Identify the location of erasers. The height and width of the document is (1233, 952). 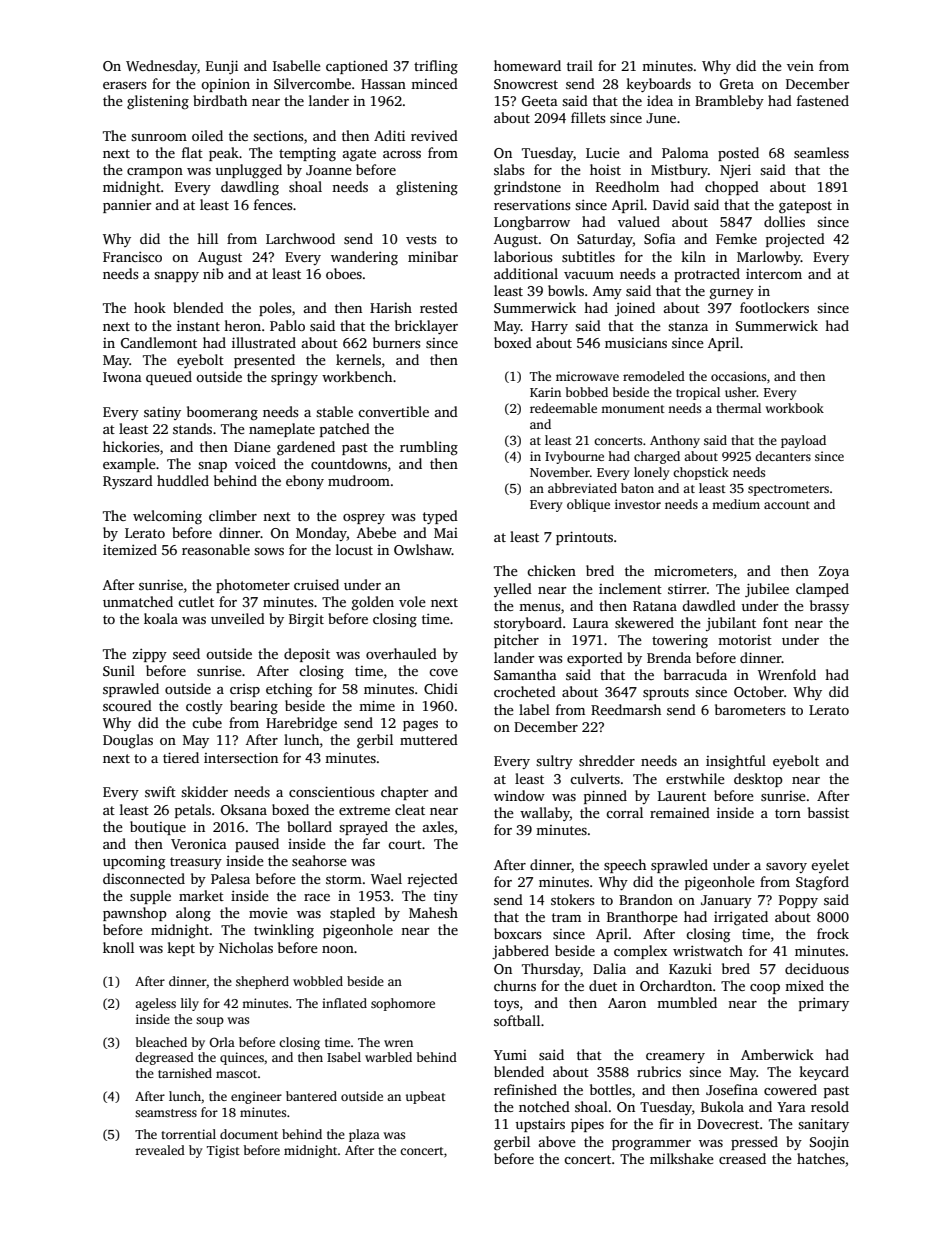
(125, 85).
